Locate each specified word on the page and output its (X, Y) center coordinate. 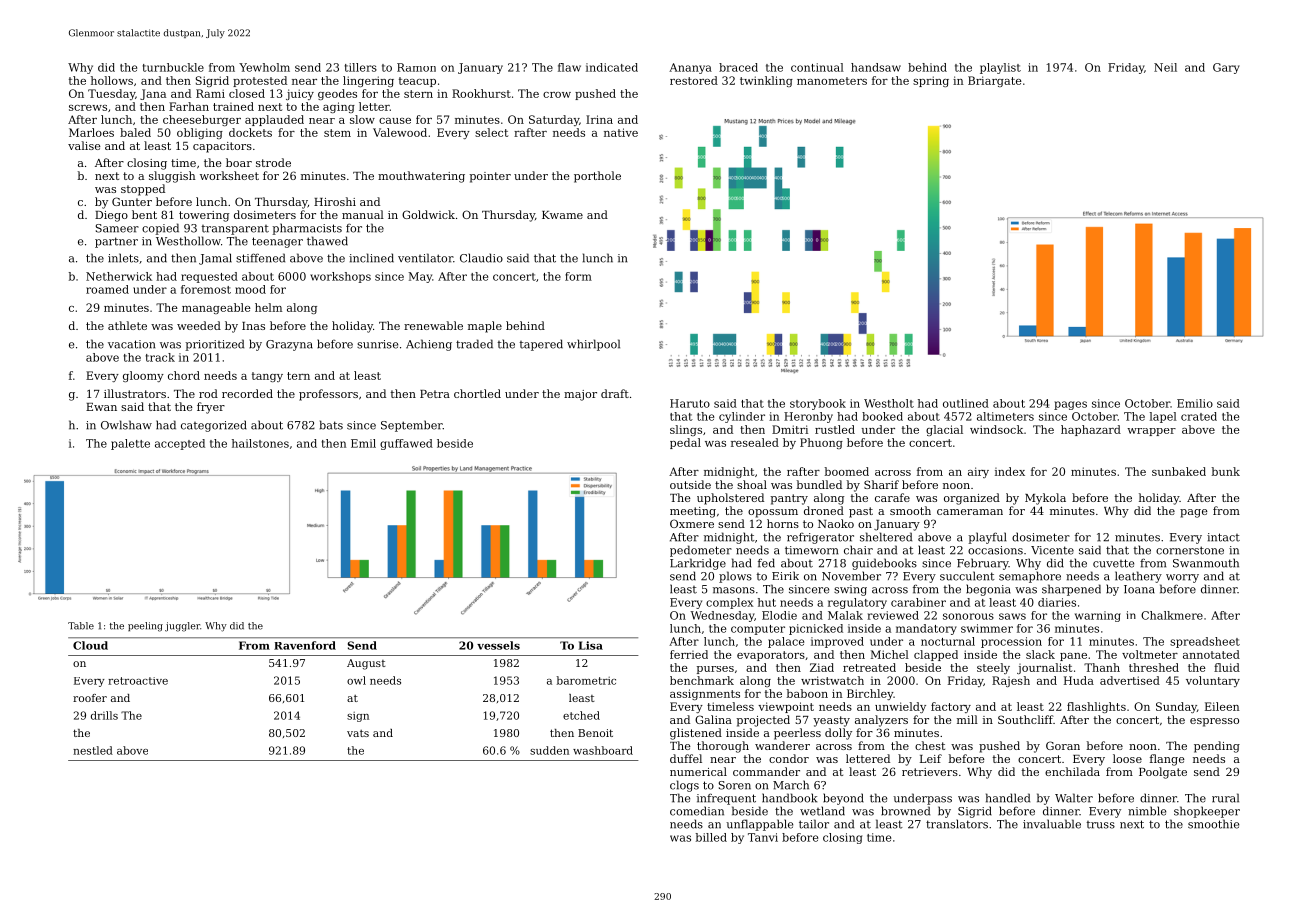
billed (711, 837)
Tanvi (763, 837)
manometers (832, 81)
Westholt (889, 403)
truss (1100, 825)
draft (615, 393)
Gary (1226, 68)
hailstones (260, 443)
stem (337, 133)
